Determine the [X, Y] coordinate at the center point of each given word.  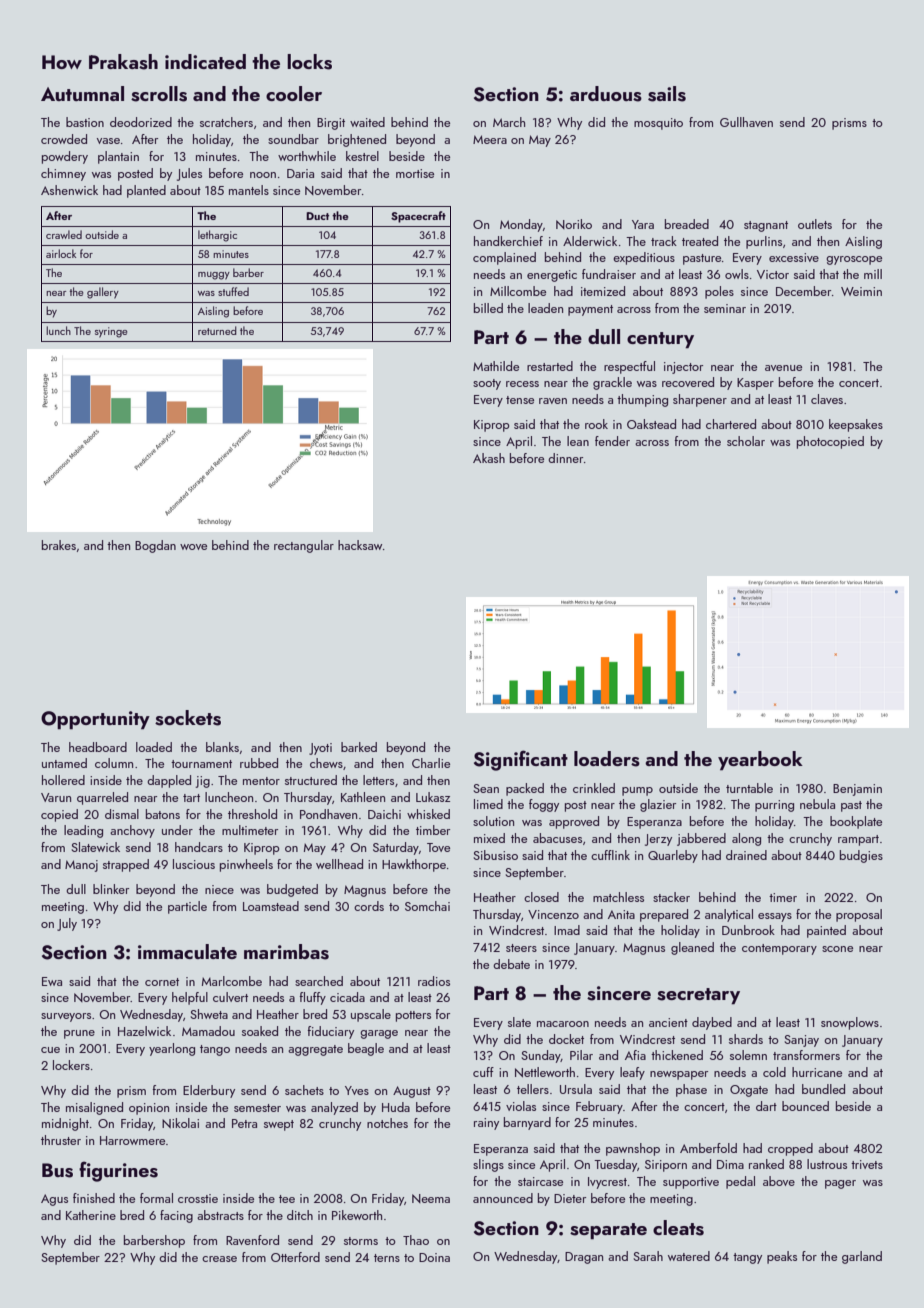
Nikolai [180, 1123]
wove [193, 547]
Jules [189, 174]
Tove [438, 847]
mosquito [658, 124]
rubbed [259, 763]
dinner [565, 458]
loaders [607, 759]
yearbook [760, 761]
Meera [490, 139]
